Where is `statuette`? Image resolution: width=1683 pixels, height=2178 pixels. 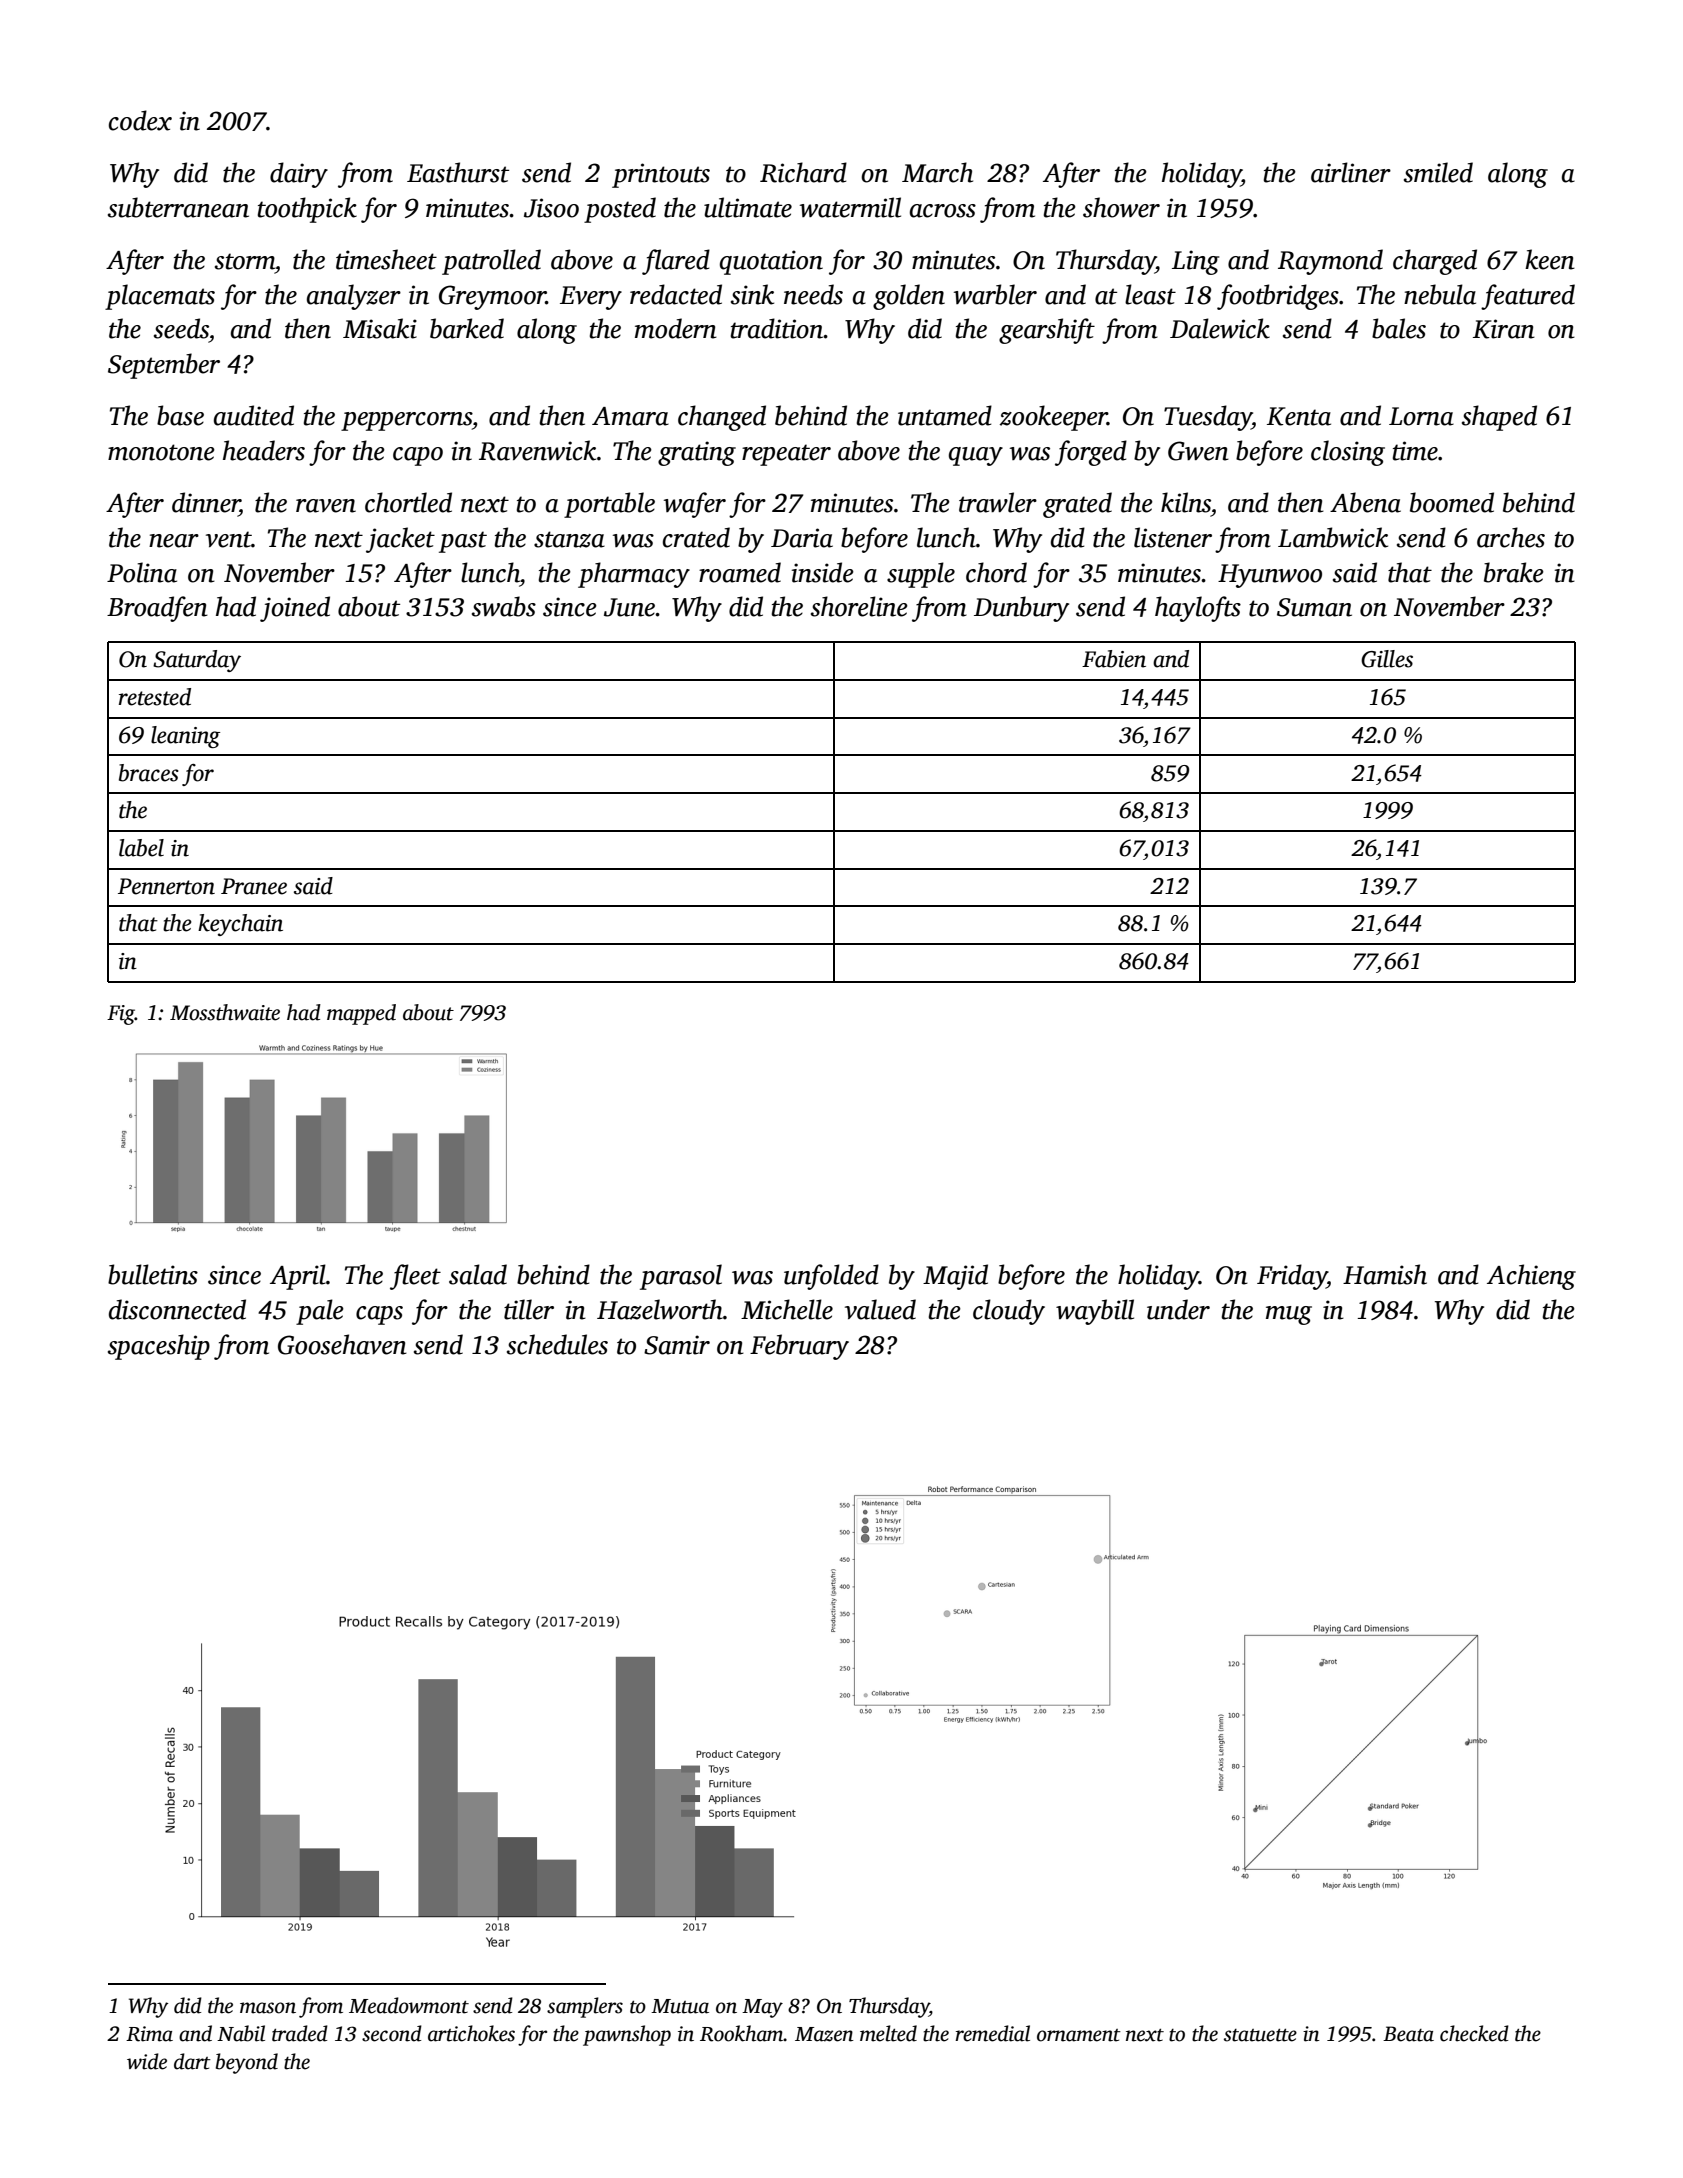
statuette is located at coordinates (1260, 2035).
